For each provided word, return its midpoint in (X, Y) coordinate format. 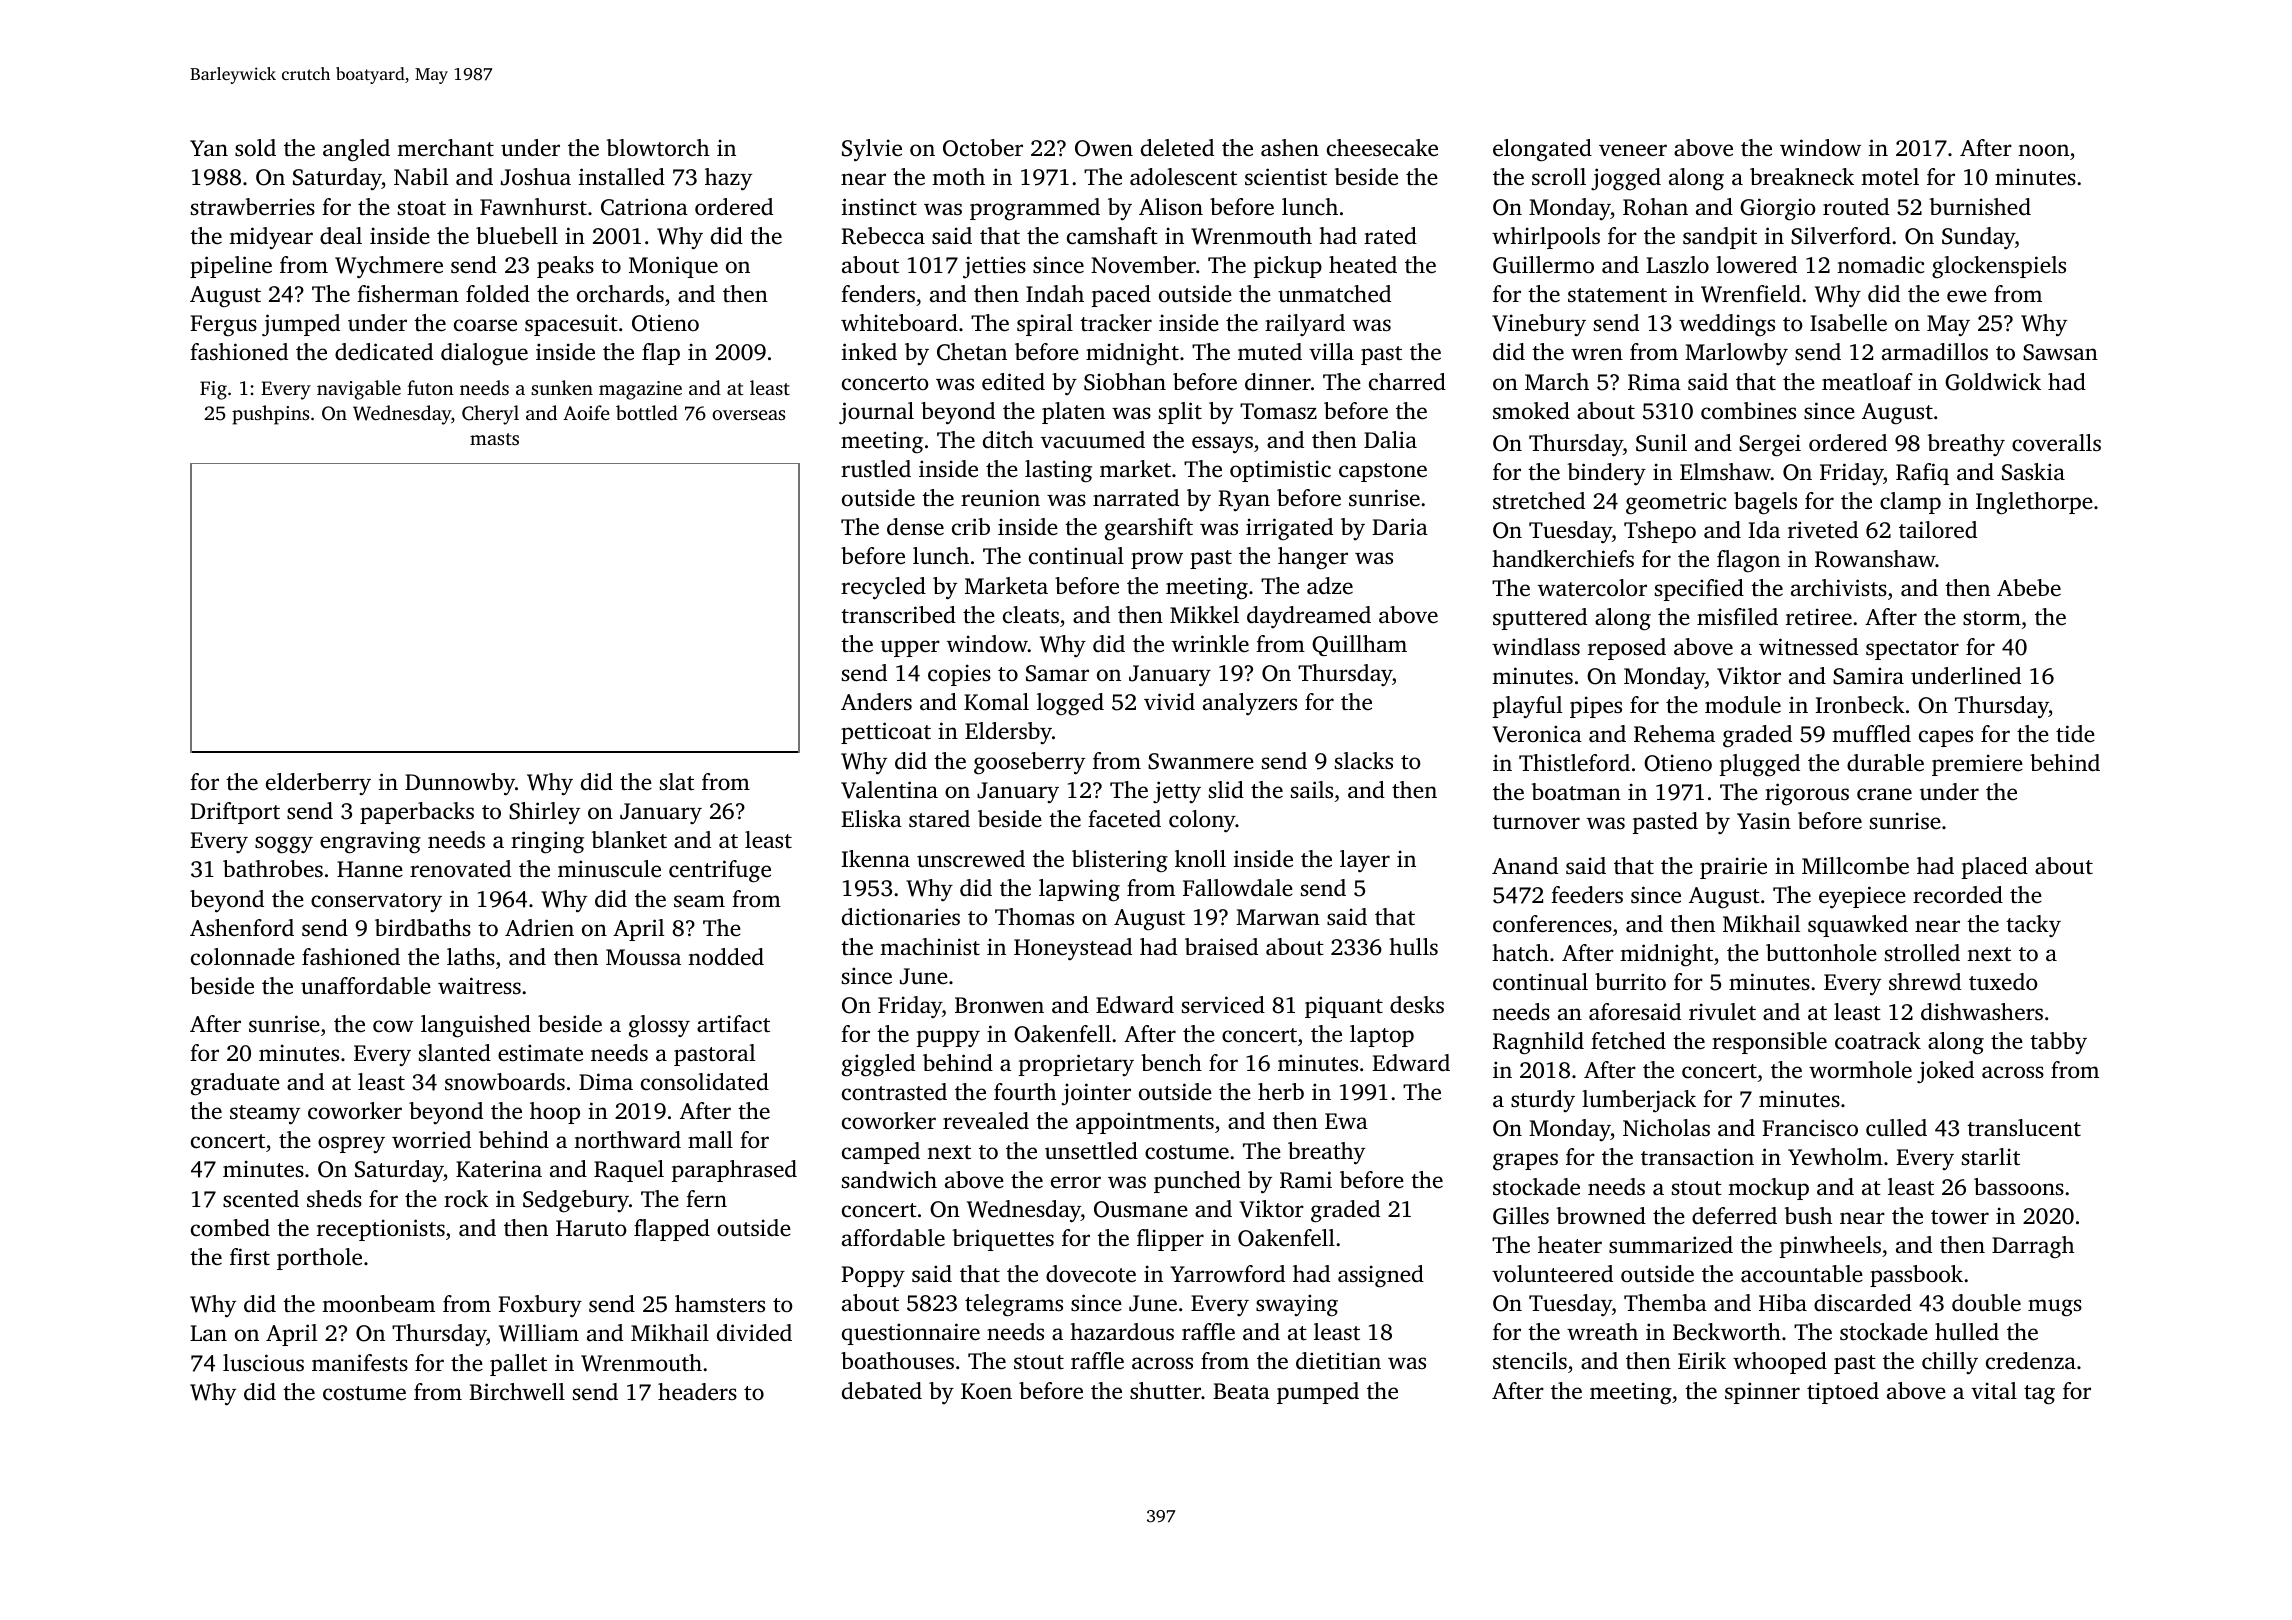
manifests (360, 1363)
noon (2043, 150)
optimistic (1280, 471)
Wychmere (389, 267)
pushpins (270, 415)
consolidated (705, 1082)
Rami (1306, 1180)
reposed (1627, 649)
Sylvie (872, 150)
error (1076, 1182)
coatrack (1878, 1041)
